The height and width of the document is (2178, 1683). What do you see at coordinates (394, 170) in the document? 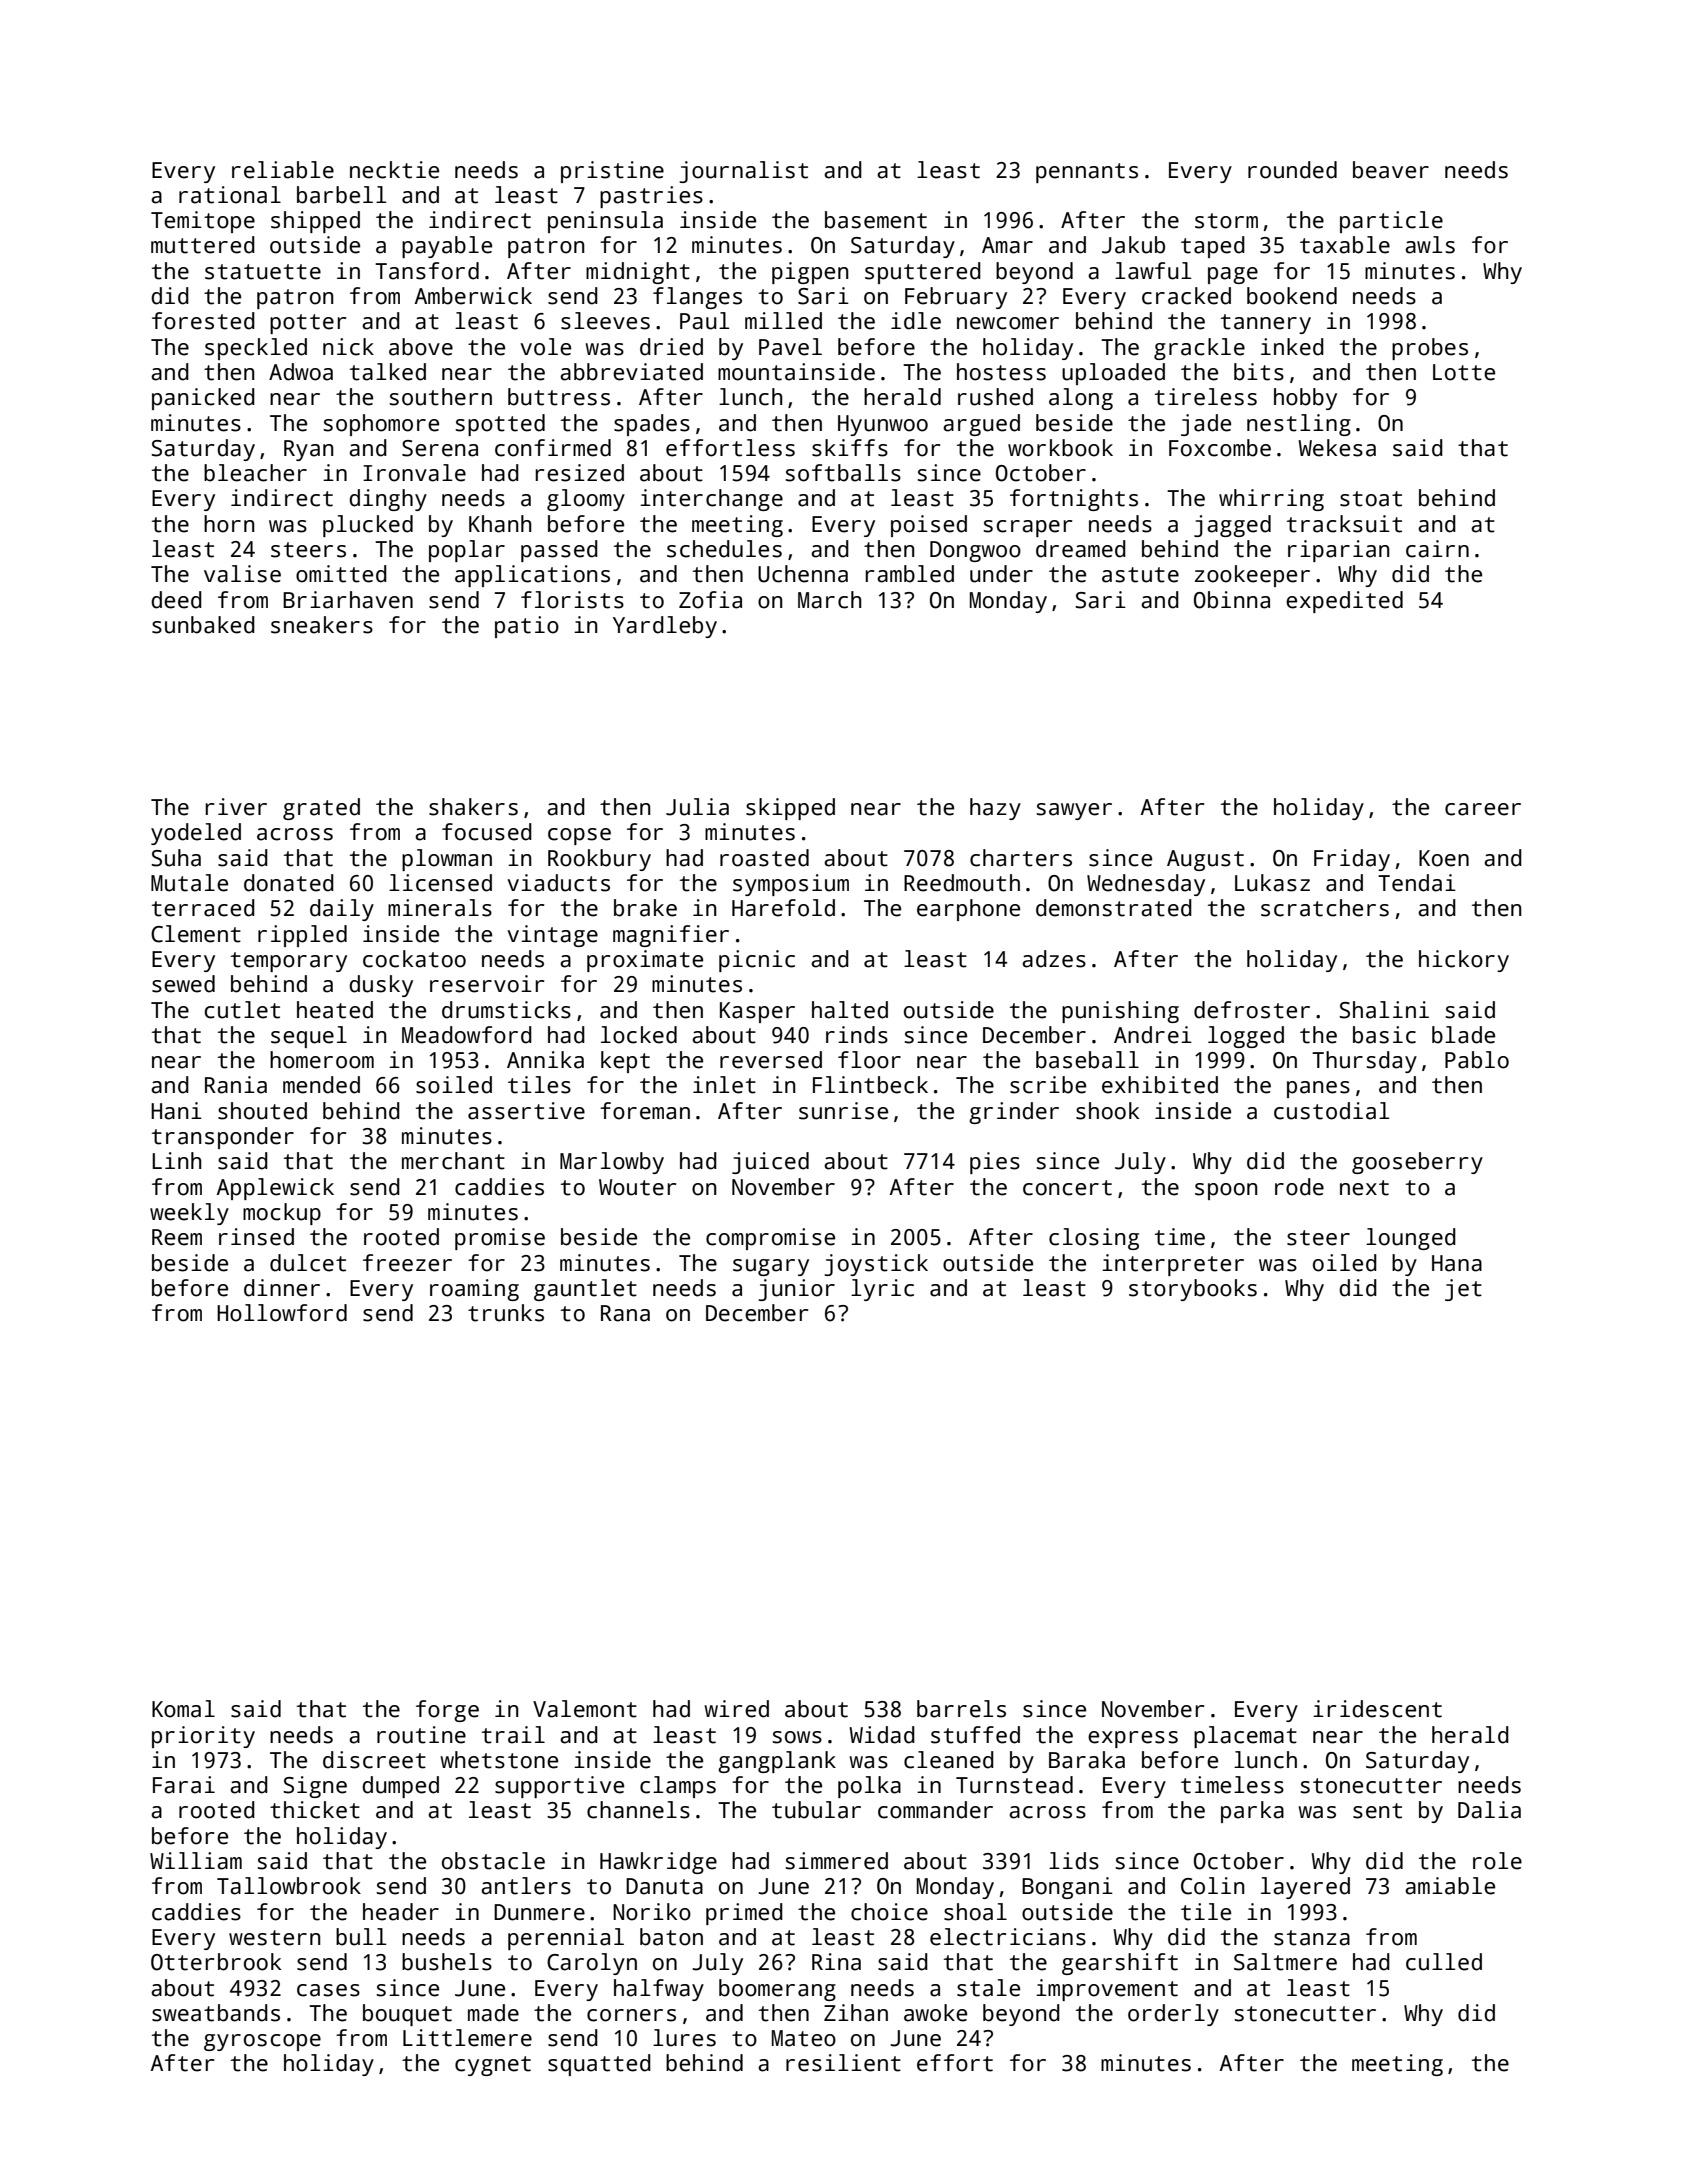
I see `necktie` at bounding box center [394, 170].
